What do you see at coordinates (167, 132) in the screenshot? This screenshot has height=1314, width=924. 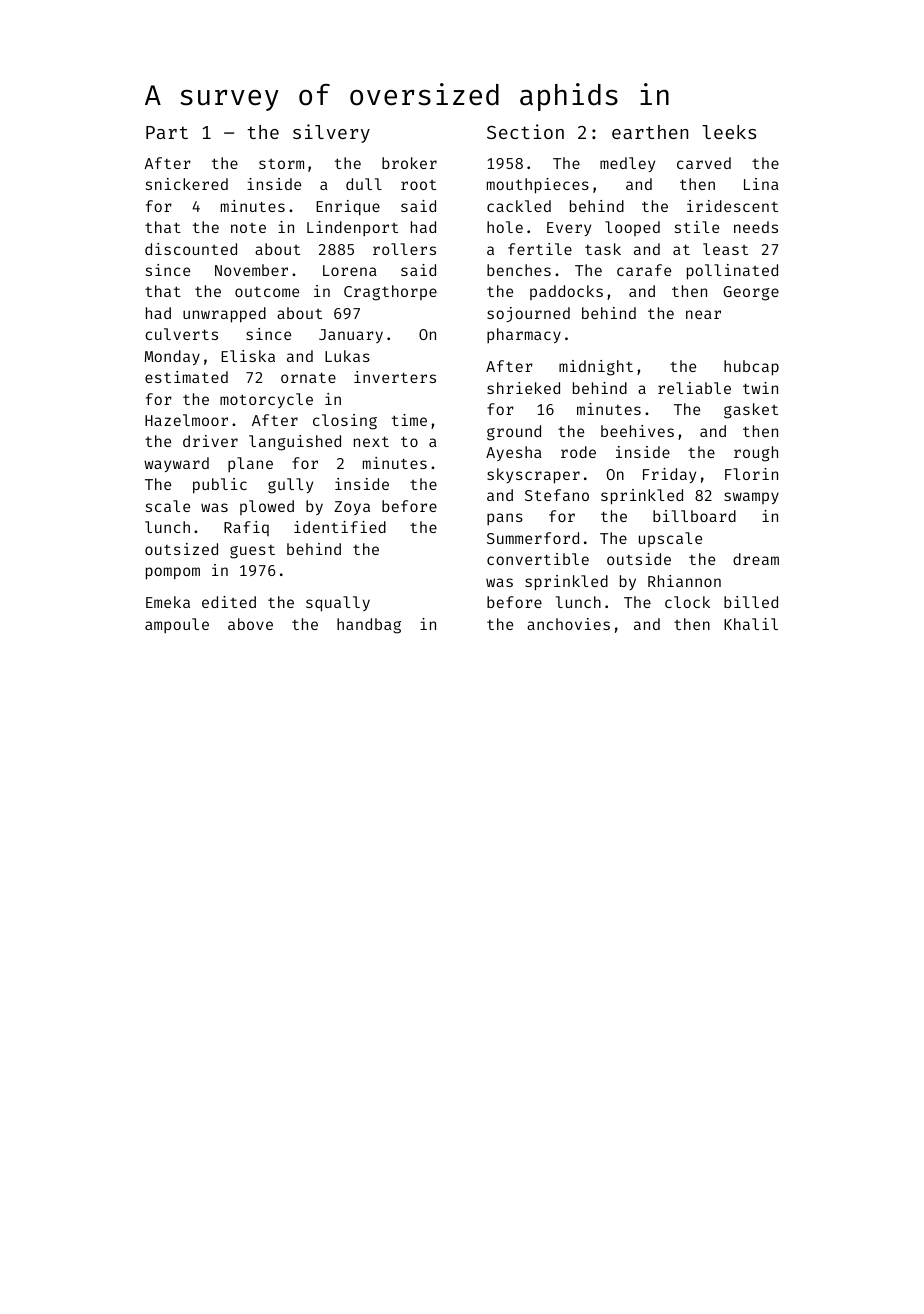 I see `Part` at bounding box center [167, 132].
